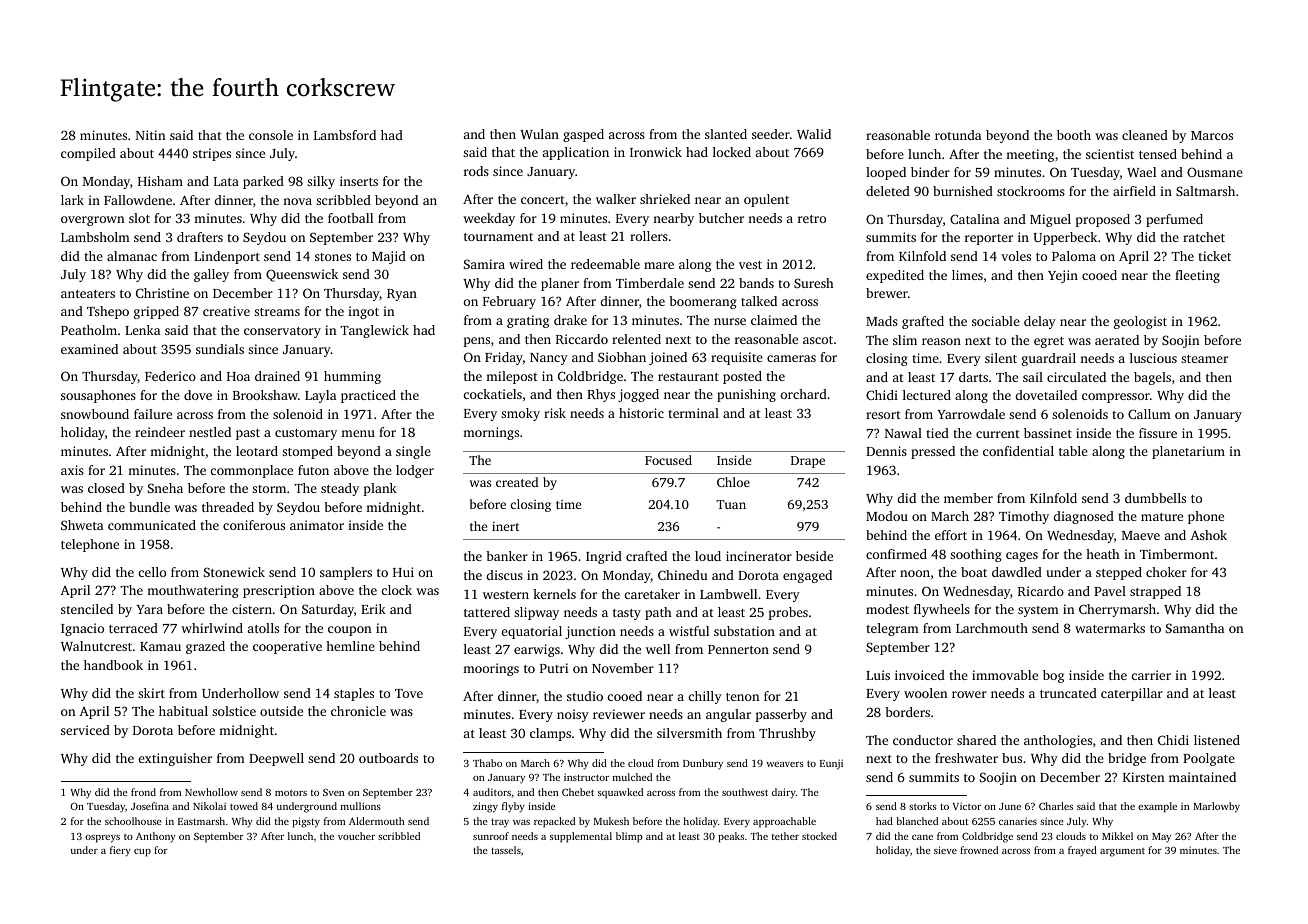 The image size is (1308, 924). I want to click on argument, so click(1122, 852).
